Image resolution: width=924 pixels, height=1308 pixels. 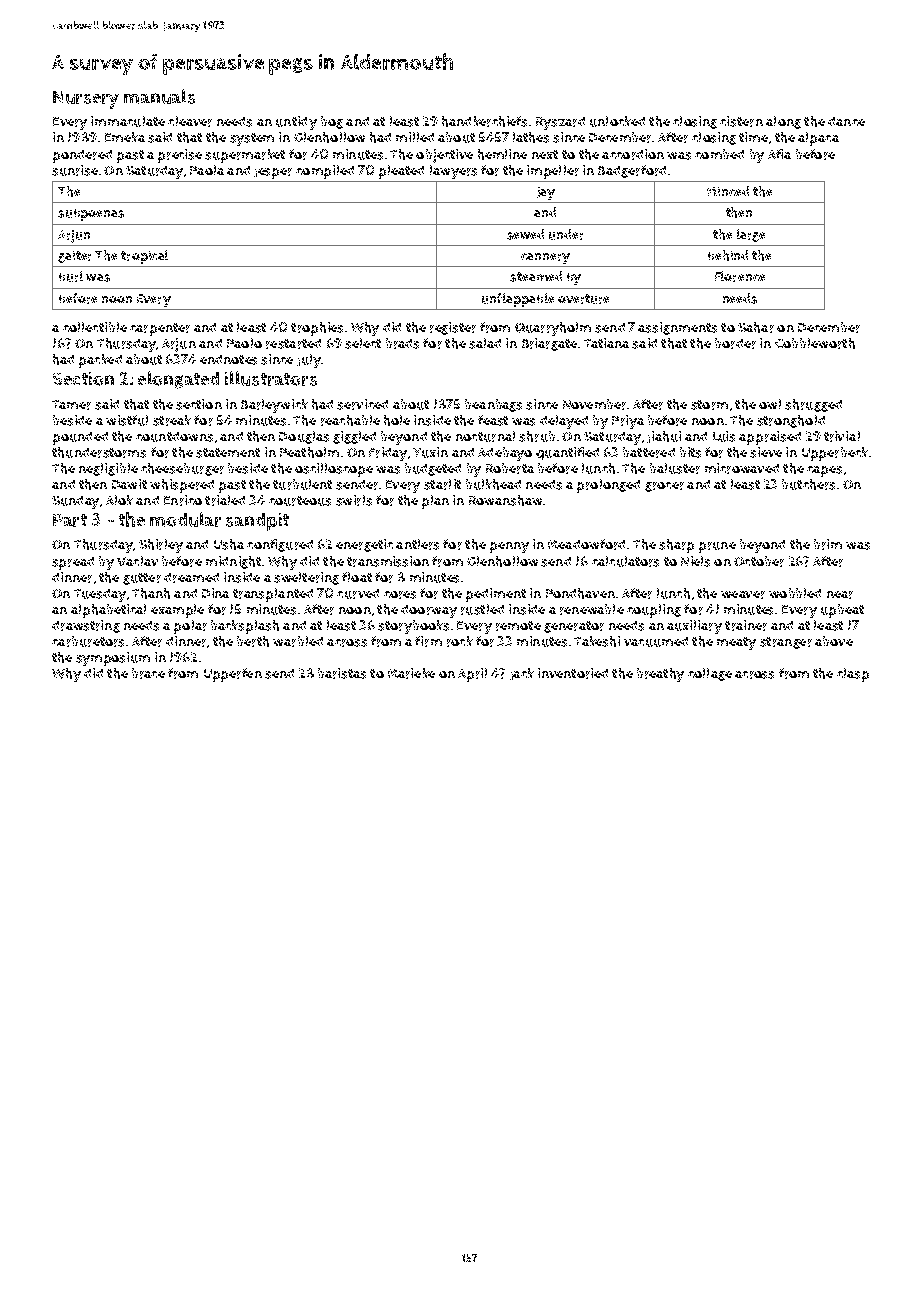 I want to click on Priya, so click(x=628, y=422).
